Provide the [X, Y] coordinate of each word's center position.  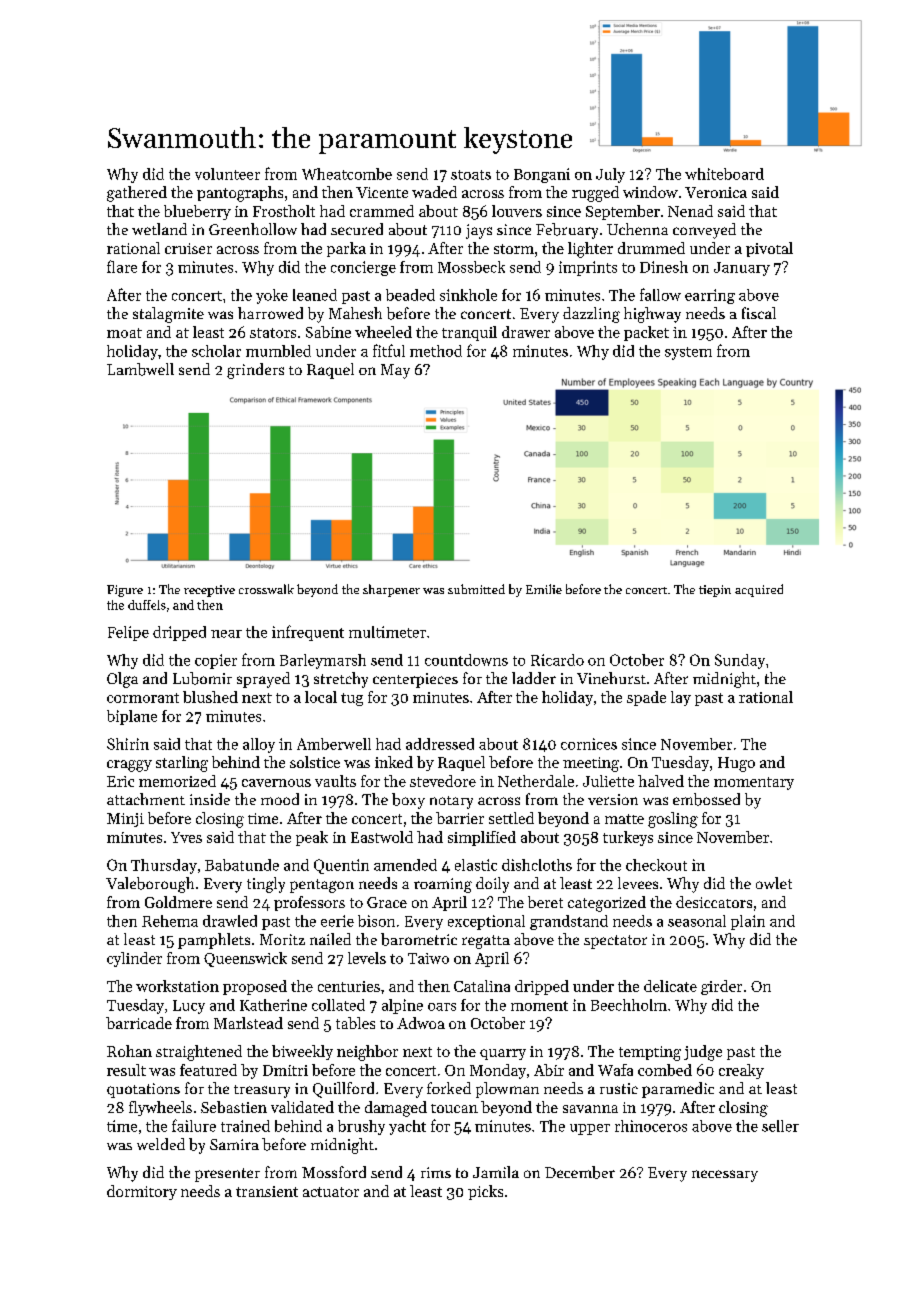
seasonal [697, 921]
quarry [503, 1054]
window [650, 192]
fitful [389, 350]
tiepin [715, 591]
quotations [143, 1090]
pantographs [240, 194]
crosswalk [266, 589]
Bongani [542, 175]
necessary [725, 1176]
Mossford [334, 1172]
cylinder [134, 959]
